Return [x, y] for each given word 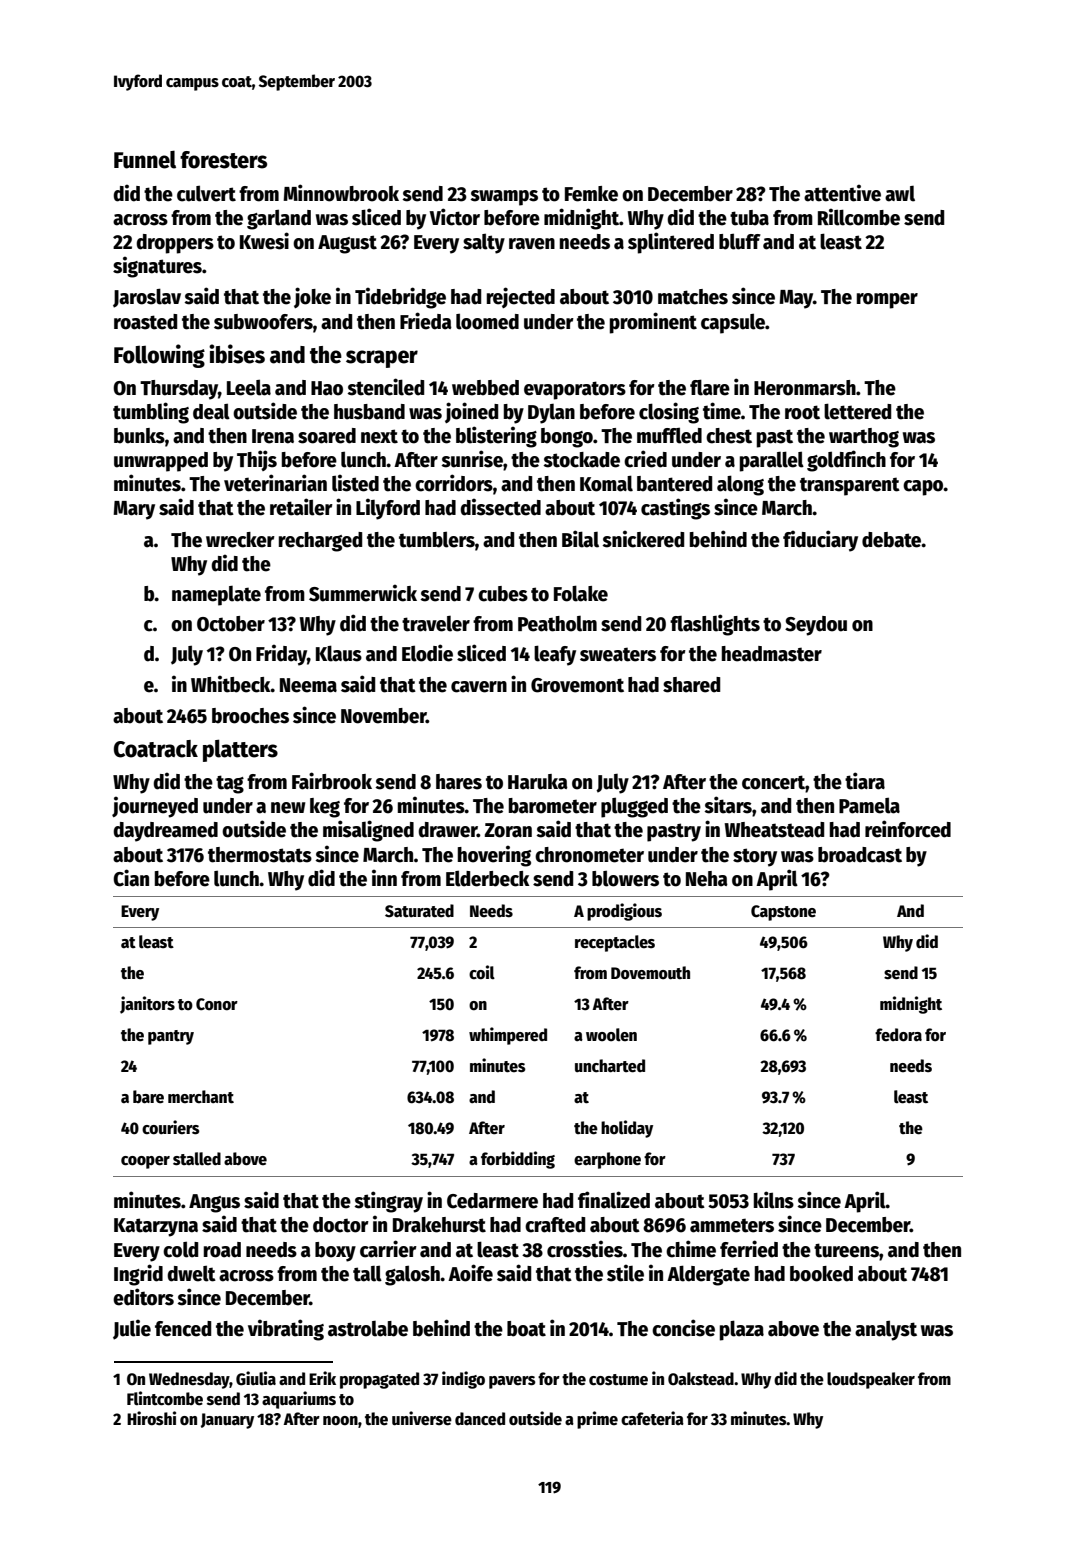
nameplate [216, 596]
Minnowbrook [341, 193]
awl [900, 194]
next [379, 436]
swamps [504, 198]
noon [340, 1421]
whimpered [508, 1036]
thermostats [260, 855]
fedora [898, 1035]
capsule [733, 323]
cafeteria [652, 1418]
